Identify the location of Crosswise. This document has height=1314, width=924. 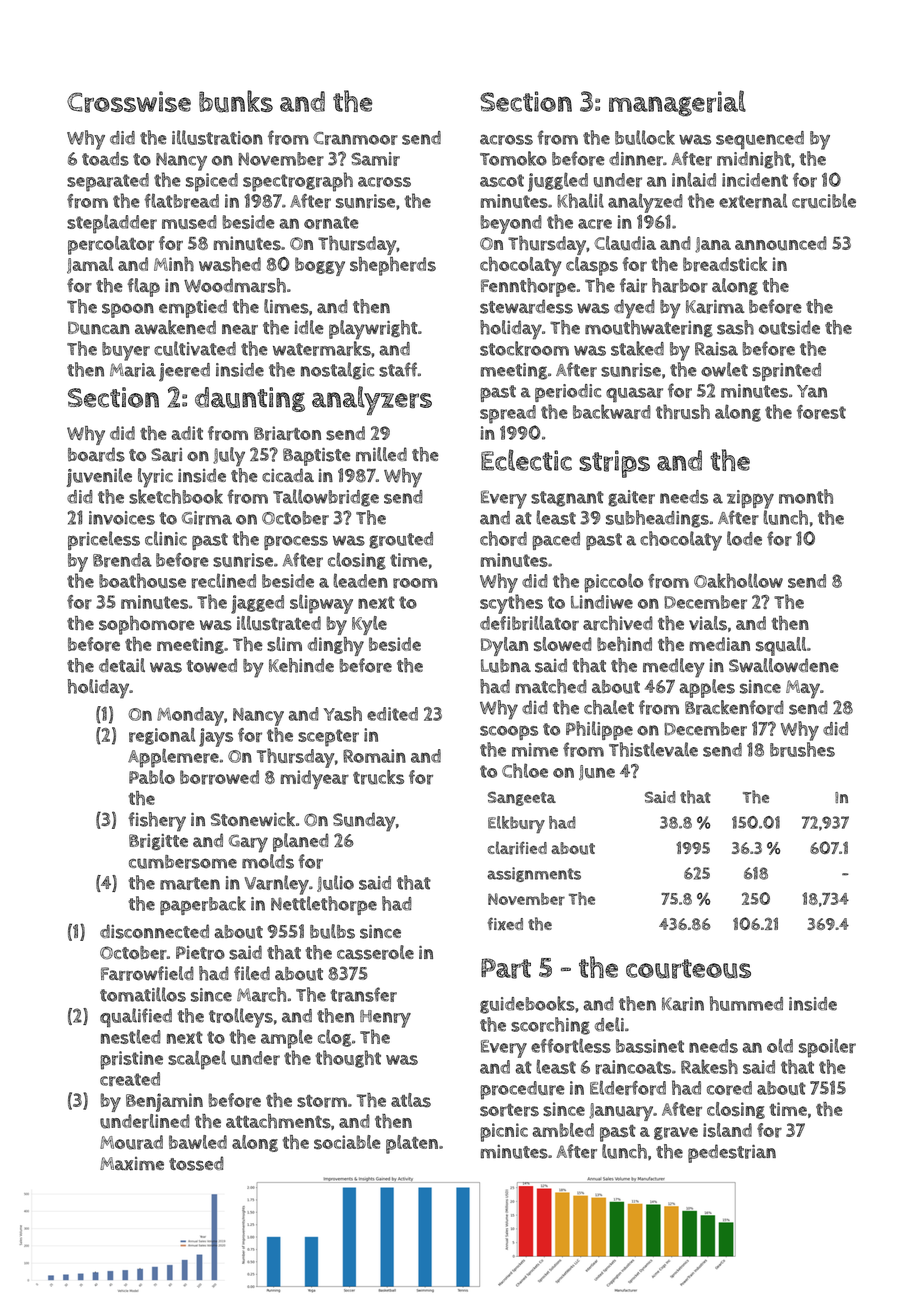
(129, 102).
